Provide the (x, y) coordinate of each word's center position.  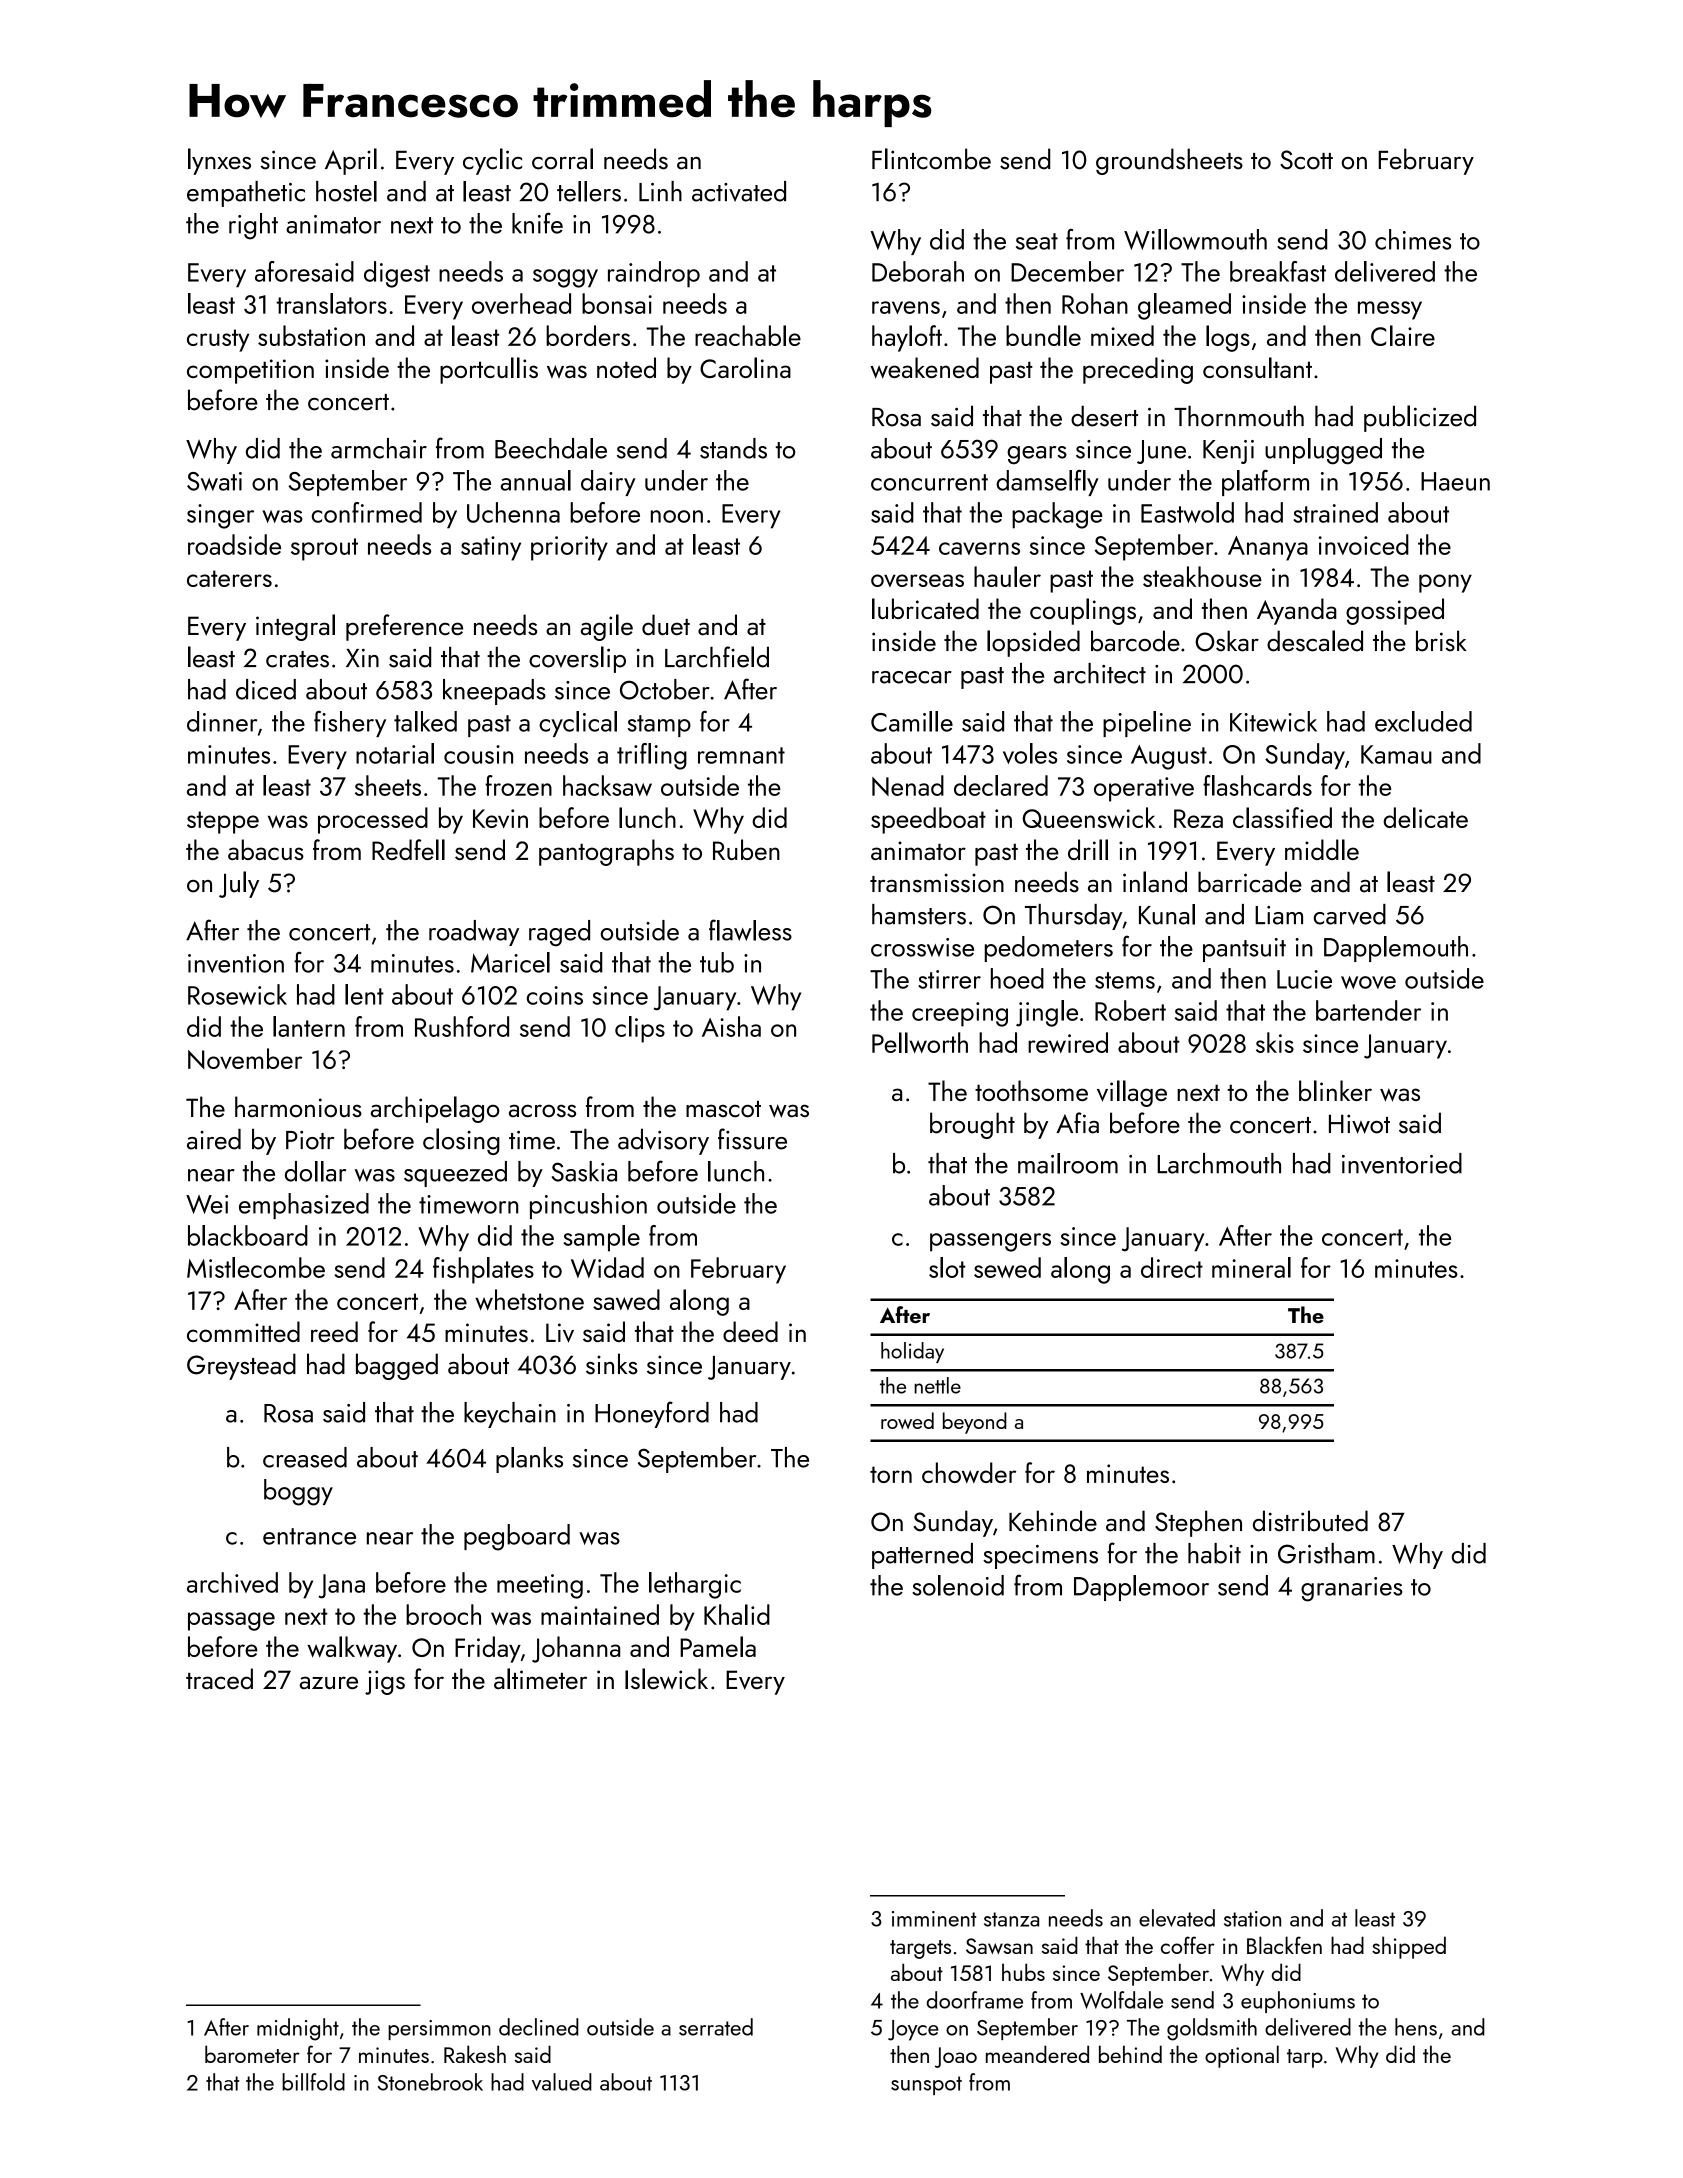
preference (404, 627)
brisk (1441, 641)
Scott (1306, 160)
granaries (1352, 1589)
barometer (252, 2054)
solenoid (958, 1585)
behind (1130, 2054)
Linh (660, 191)
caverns (979, 548)
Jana (342, 1586)
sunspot (926, 2085)
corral (562, 159)
